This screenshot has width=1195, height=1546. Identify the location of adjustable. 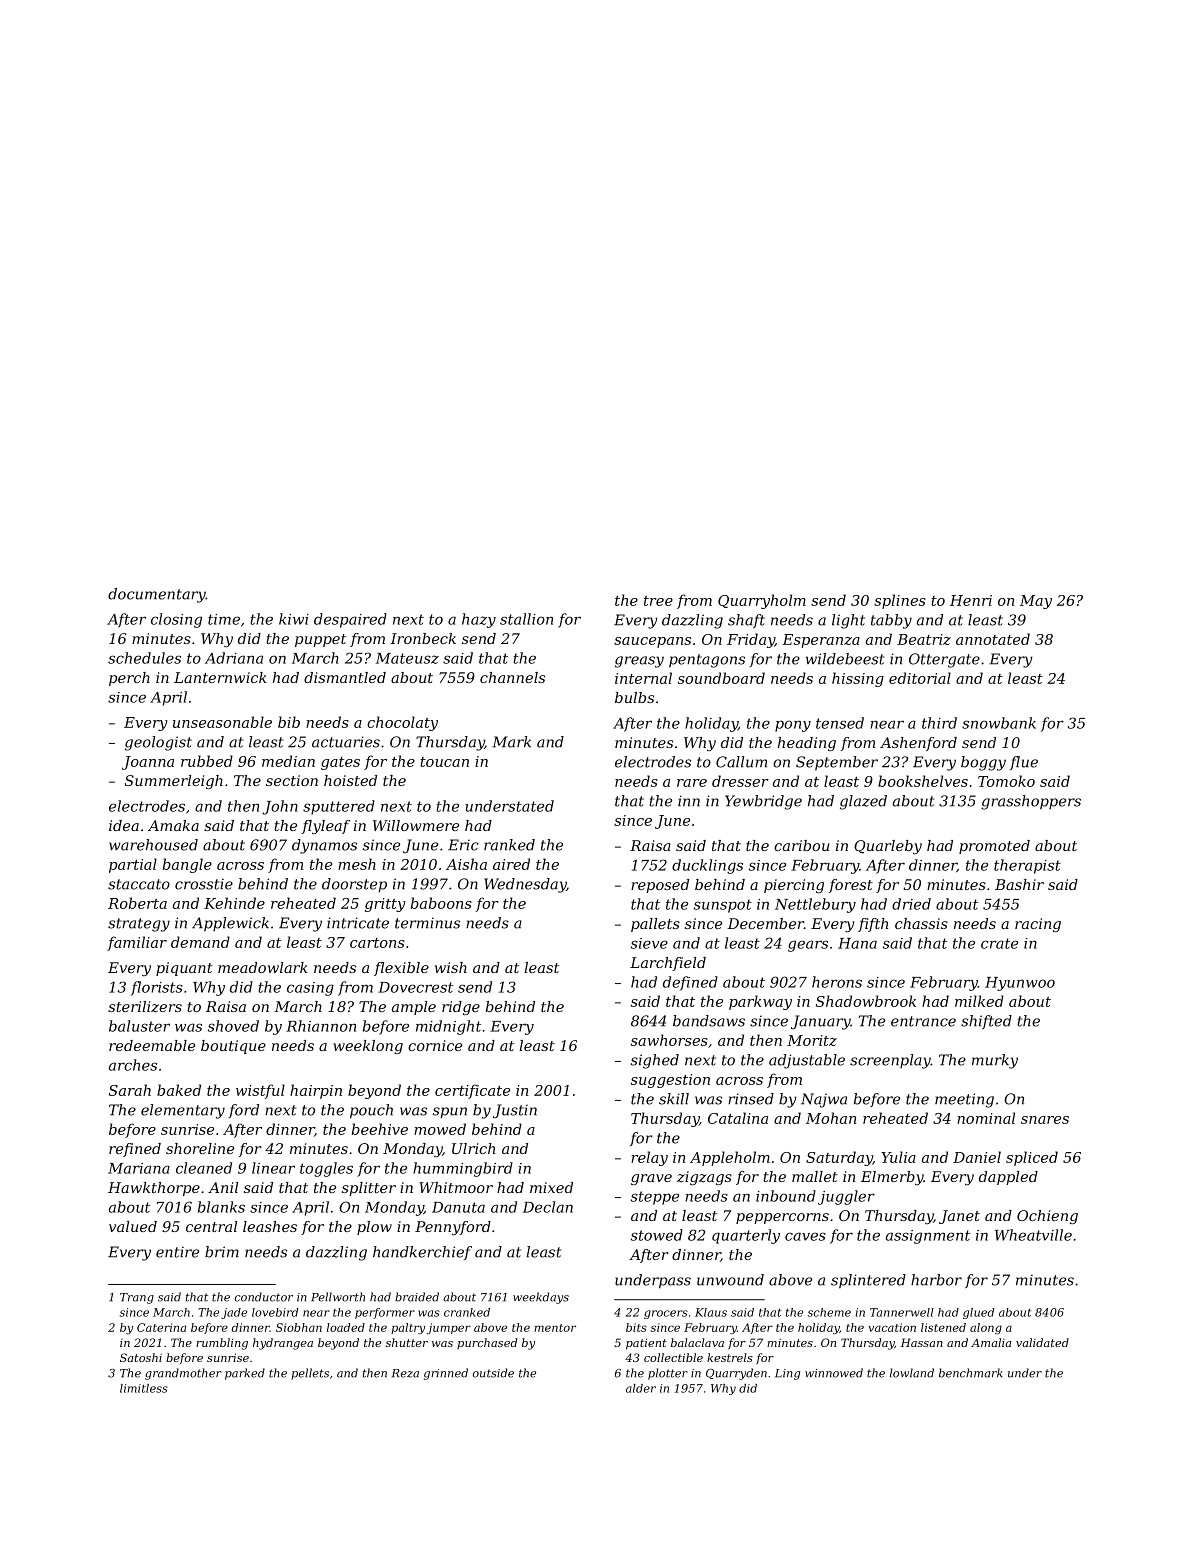
(807, 1061).
